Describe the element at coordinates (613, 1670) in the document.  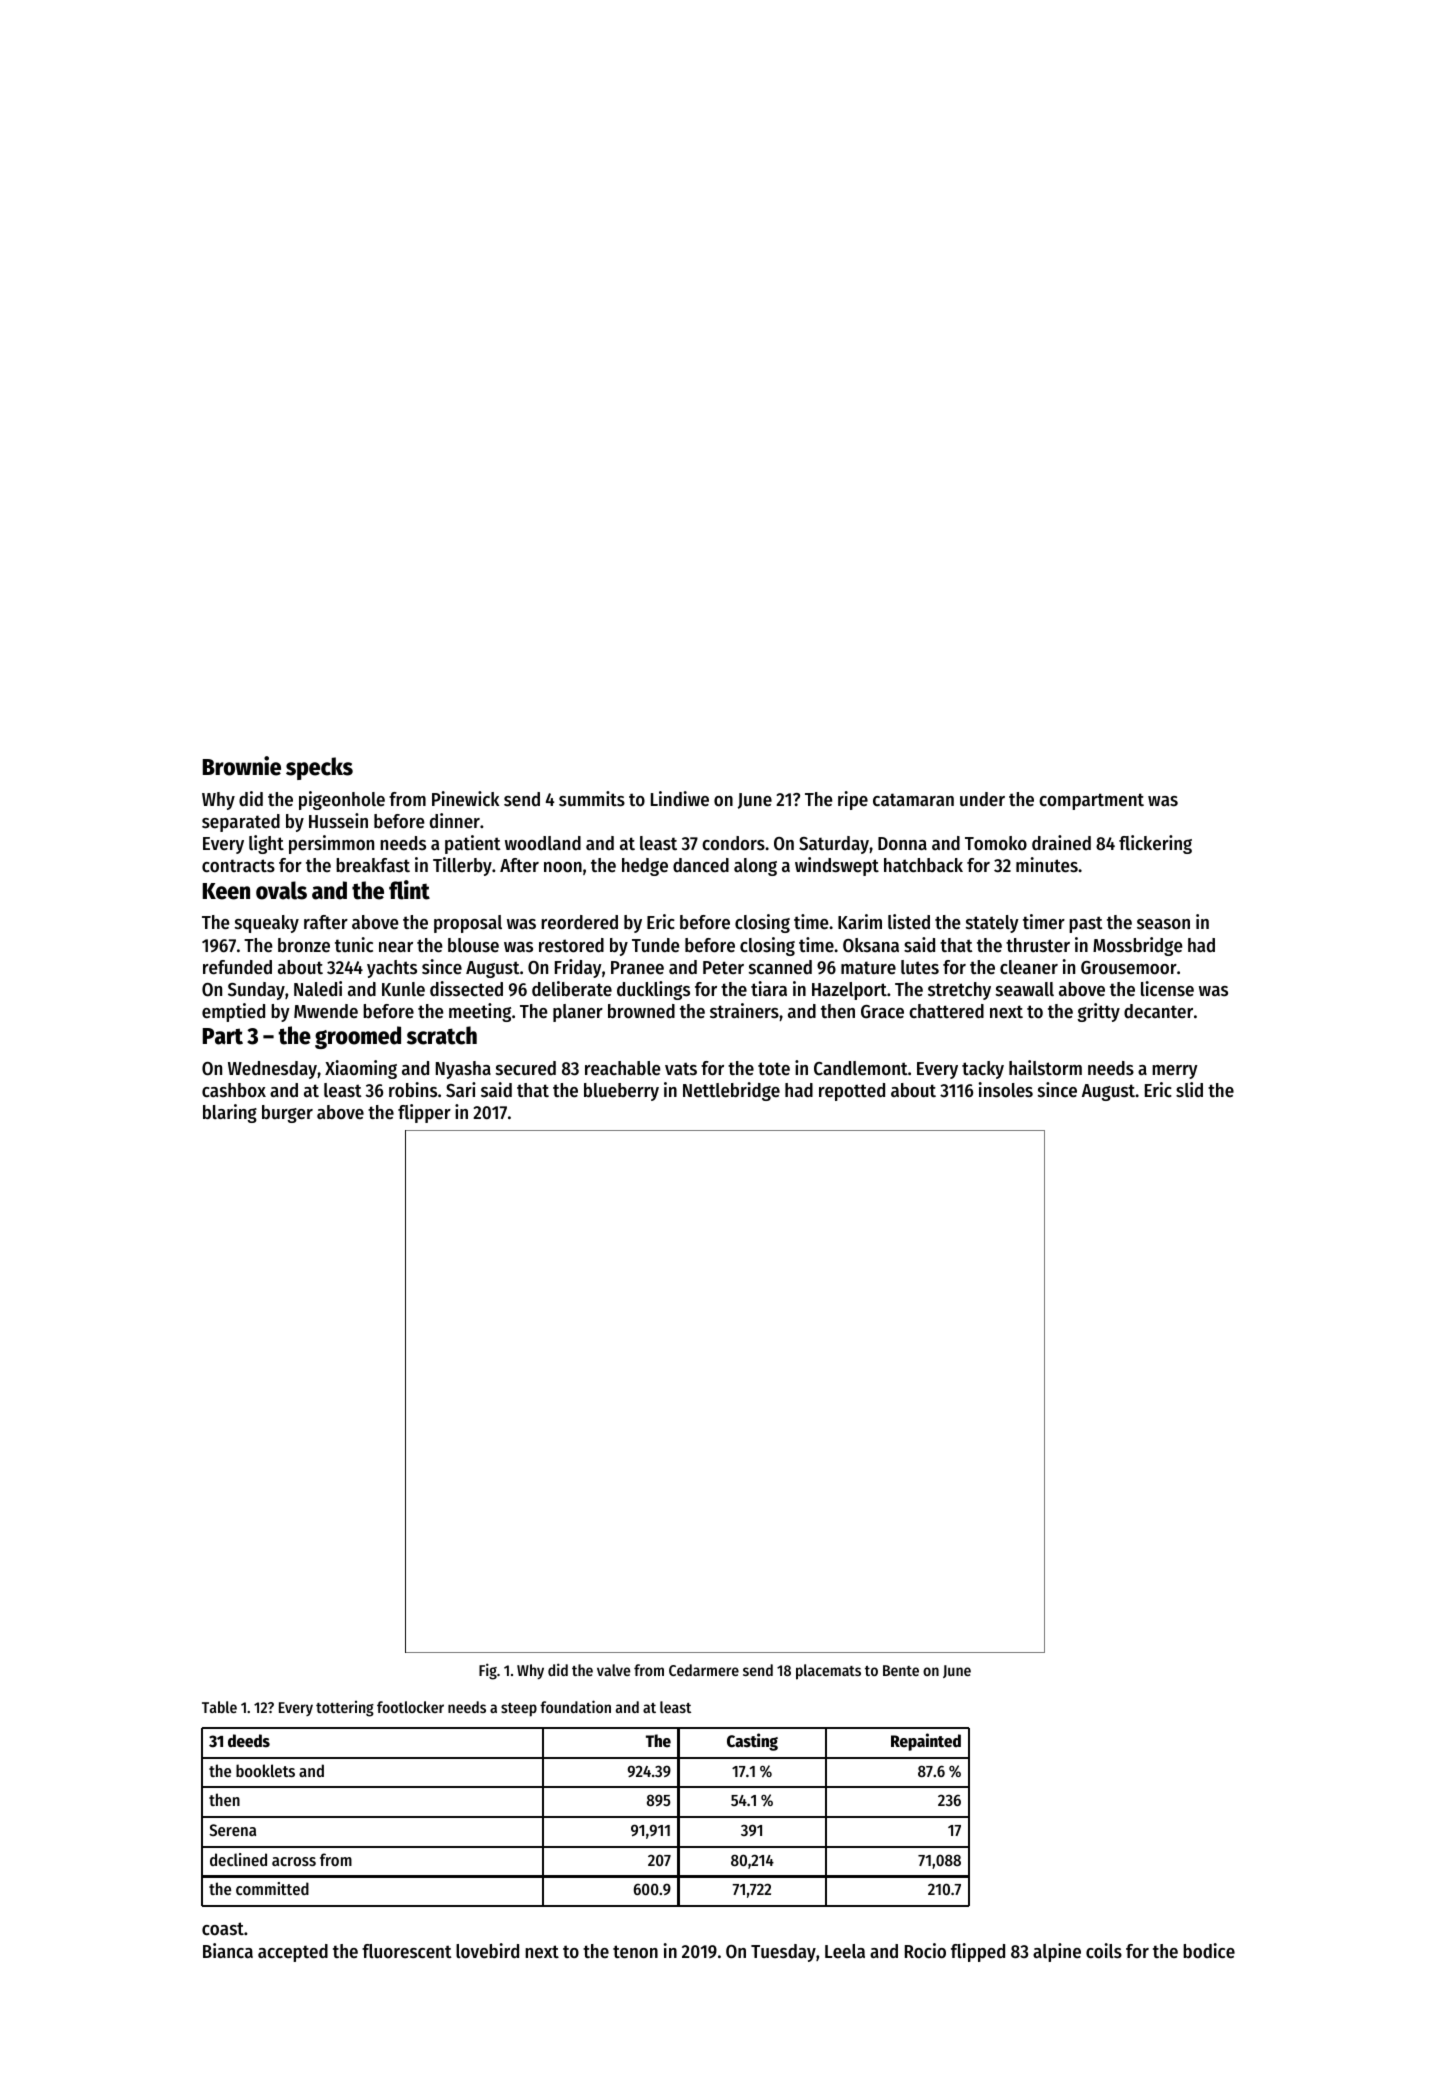
I see `valve` at that location.
